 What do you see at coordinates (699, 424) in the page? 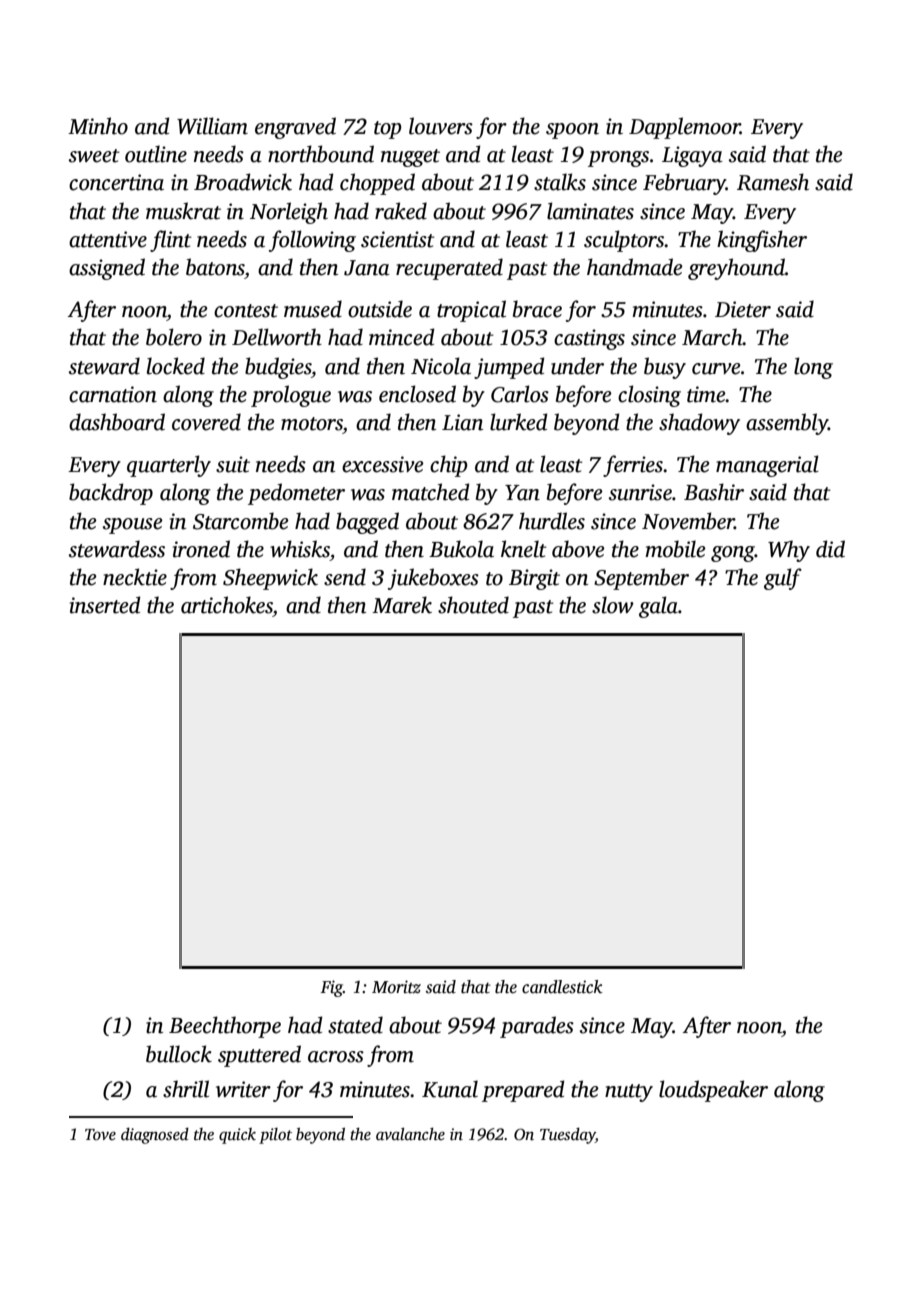
I see `shadowy` at bounding box center [699, 424].
